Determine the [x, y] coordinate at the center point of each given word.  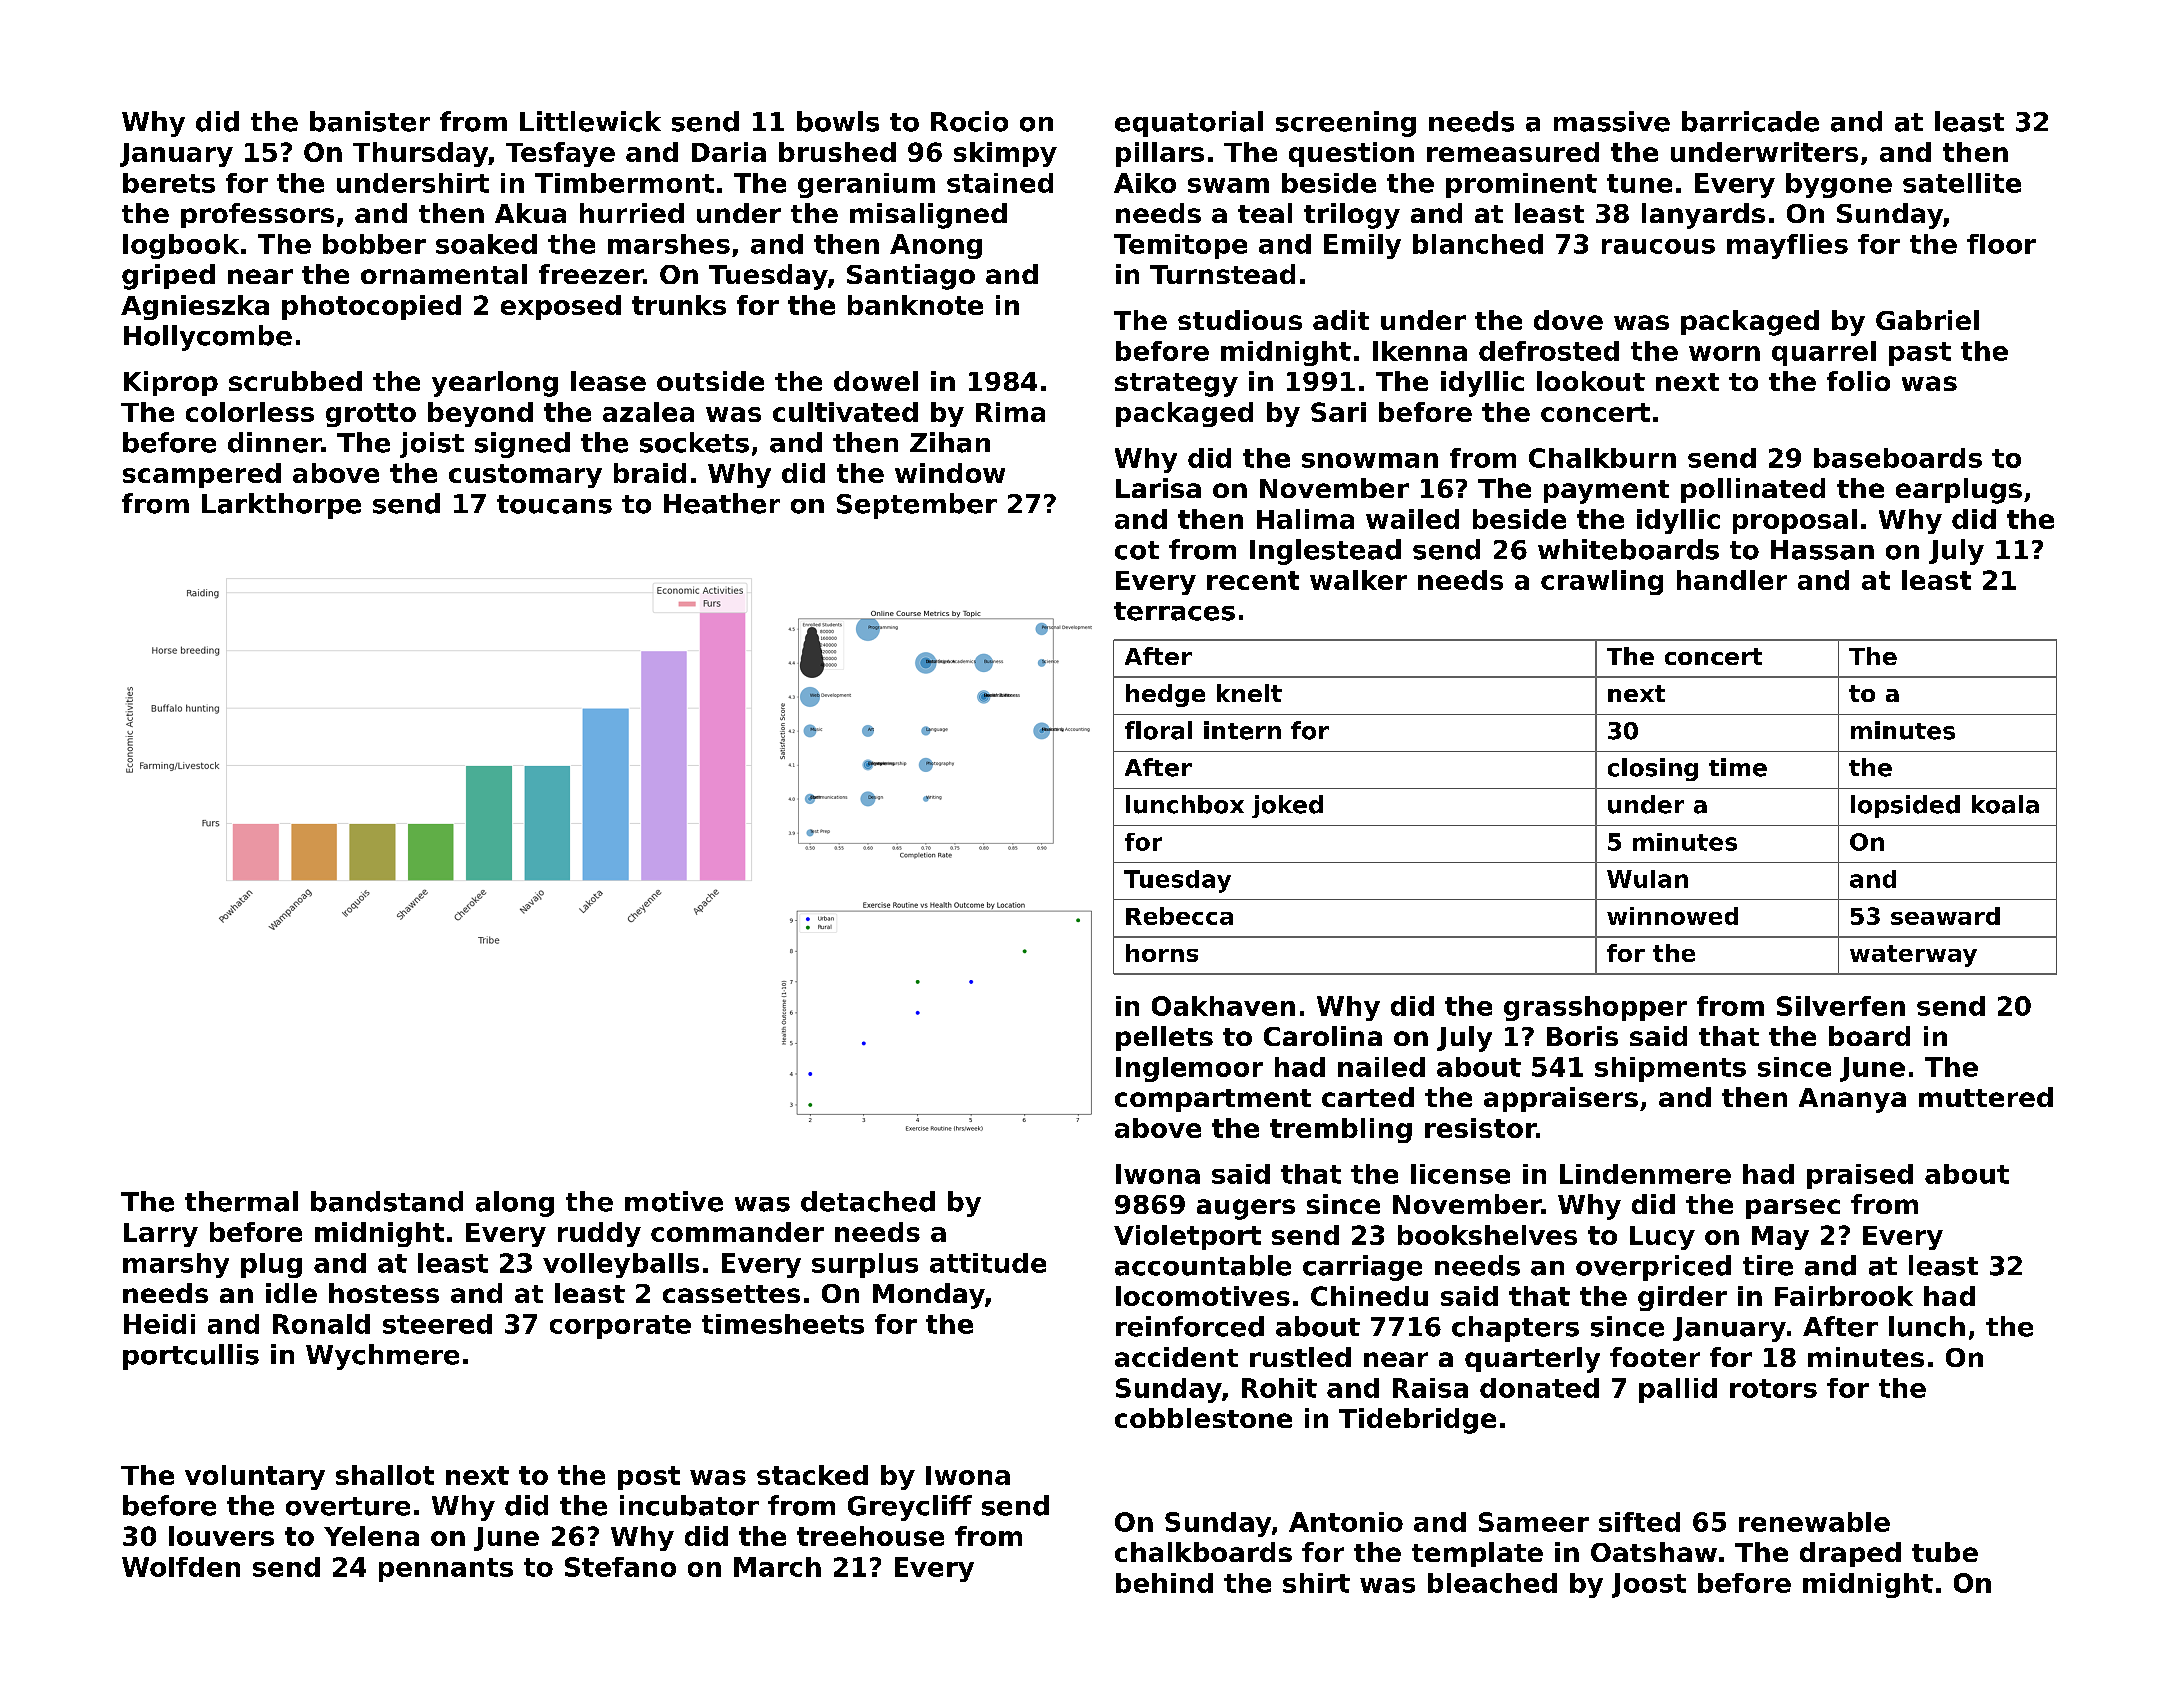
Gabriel [1927, 320]
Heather [722, 503]
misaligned [928, 216]
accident [1176, 1357]
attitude [988, 1263]
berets [169, 183]
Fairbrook [1844, 1296]
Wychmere [382, 1357]
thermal [241, 1201]
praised [1860, 1176]
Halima [1305, 519]
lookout [1591, 381]
